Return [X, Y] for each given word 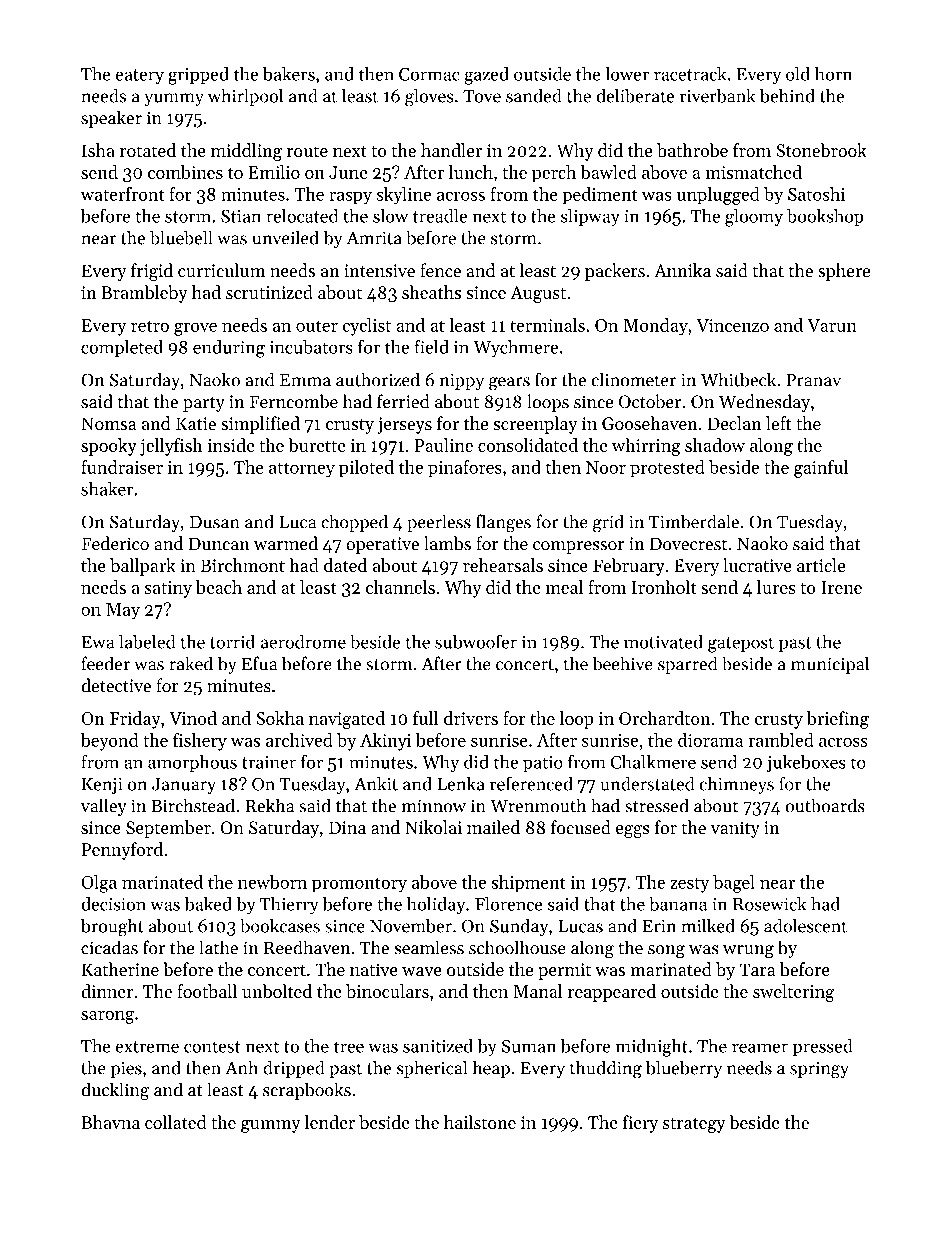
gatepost [741, 645]
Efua [260, 663]
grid [608, 523]
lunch [471, 172]
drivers [471, 718]
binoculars [387, 991]
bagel [734, 884]
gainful [821, 469]
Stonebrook [821, 150]
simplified [260, 425]
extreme [147, 1047]
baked [208, 904]
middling [246, 152]
